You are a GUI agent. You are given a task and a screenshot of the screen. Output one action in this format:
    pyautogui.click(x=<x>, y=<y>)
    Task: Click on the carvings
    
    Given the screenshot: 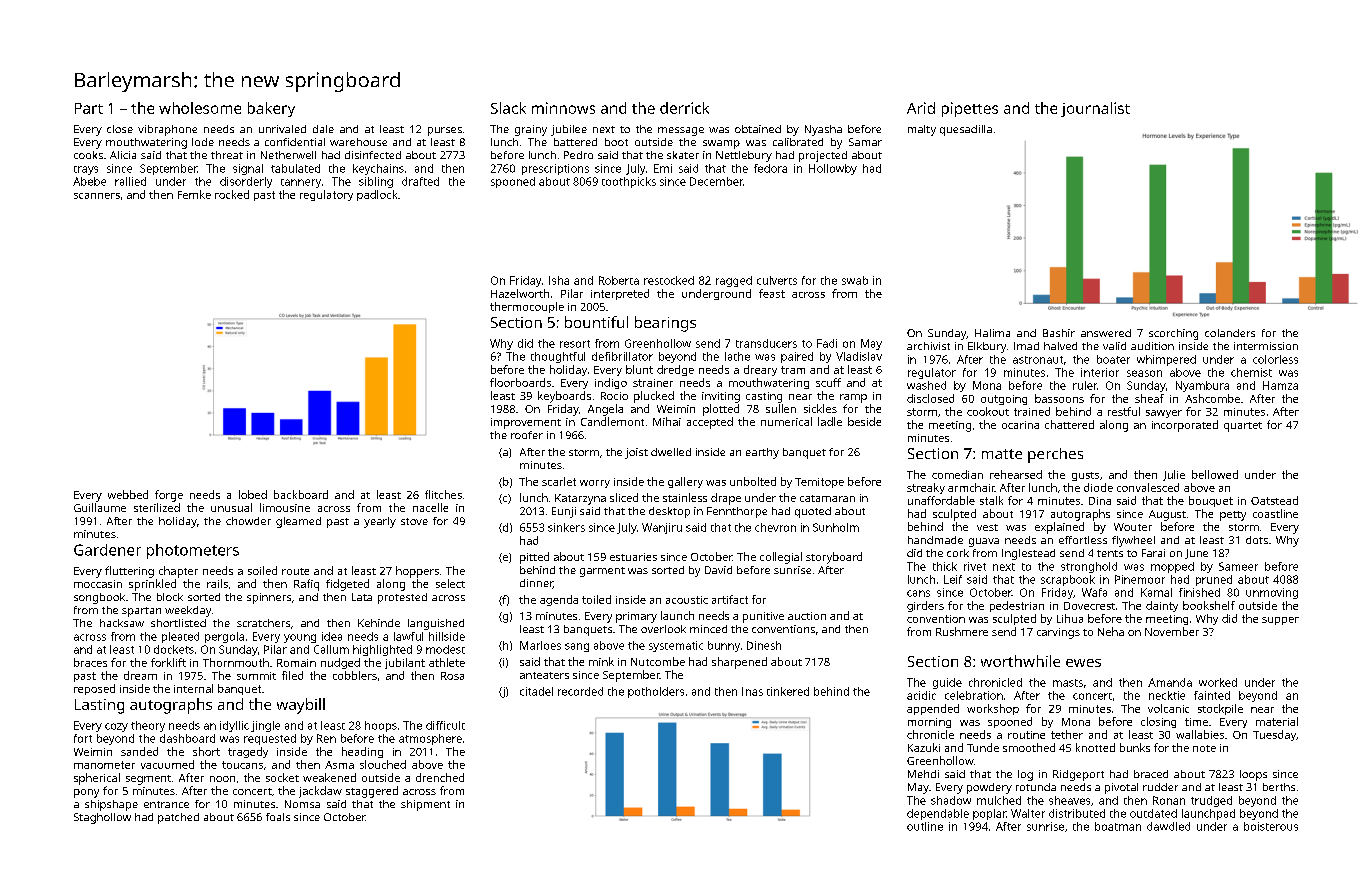 What is the action you would take?
    pyautogui.click(x=1058, y=633)
